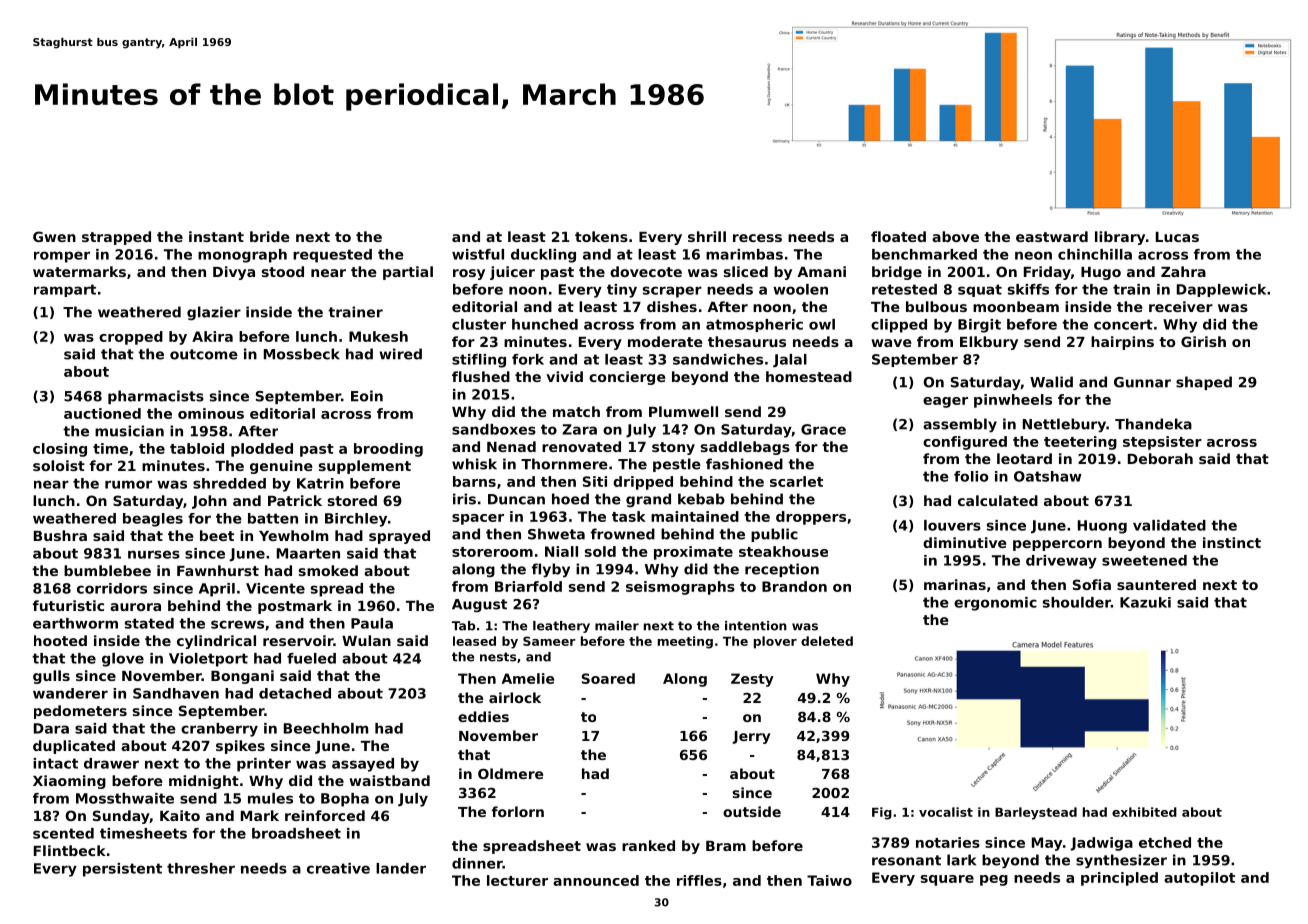 The image size is (1308, 924). What do you see at coordinates (80, 712) in the page?
I see `pedometers` at bounding box center [80, 712].
